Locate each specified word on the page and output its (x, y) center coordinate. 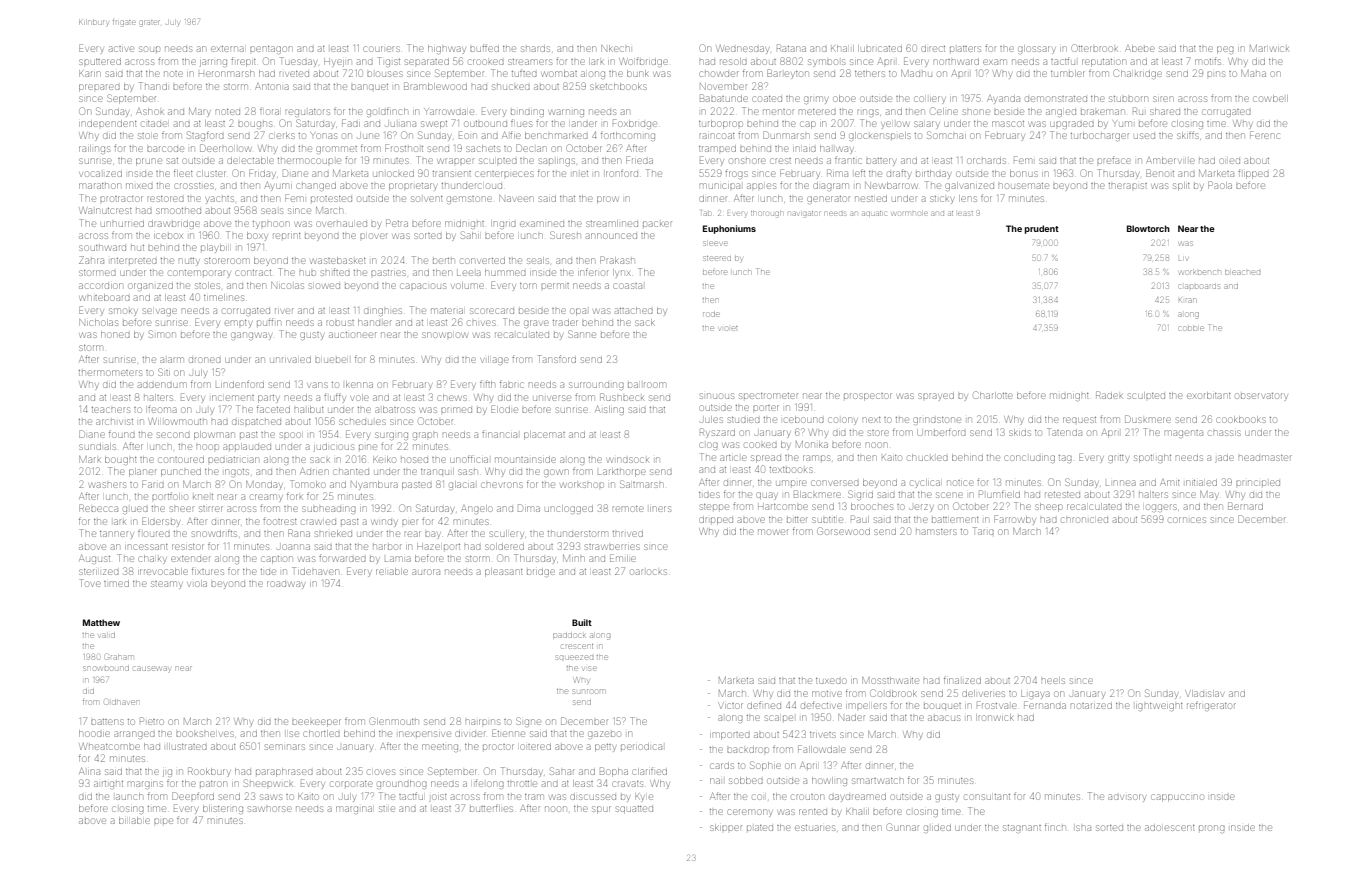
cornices (1187, 520)
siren (1163, 99)
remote (628, 509)
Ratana (791, 48)
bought (121, 459)
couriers (381, 49)
